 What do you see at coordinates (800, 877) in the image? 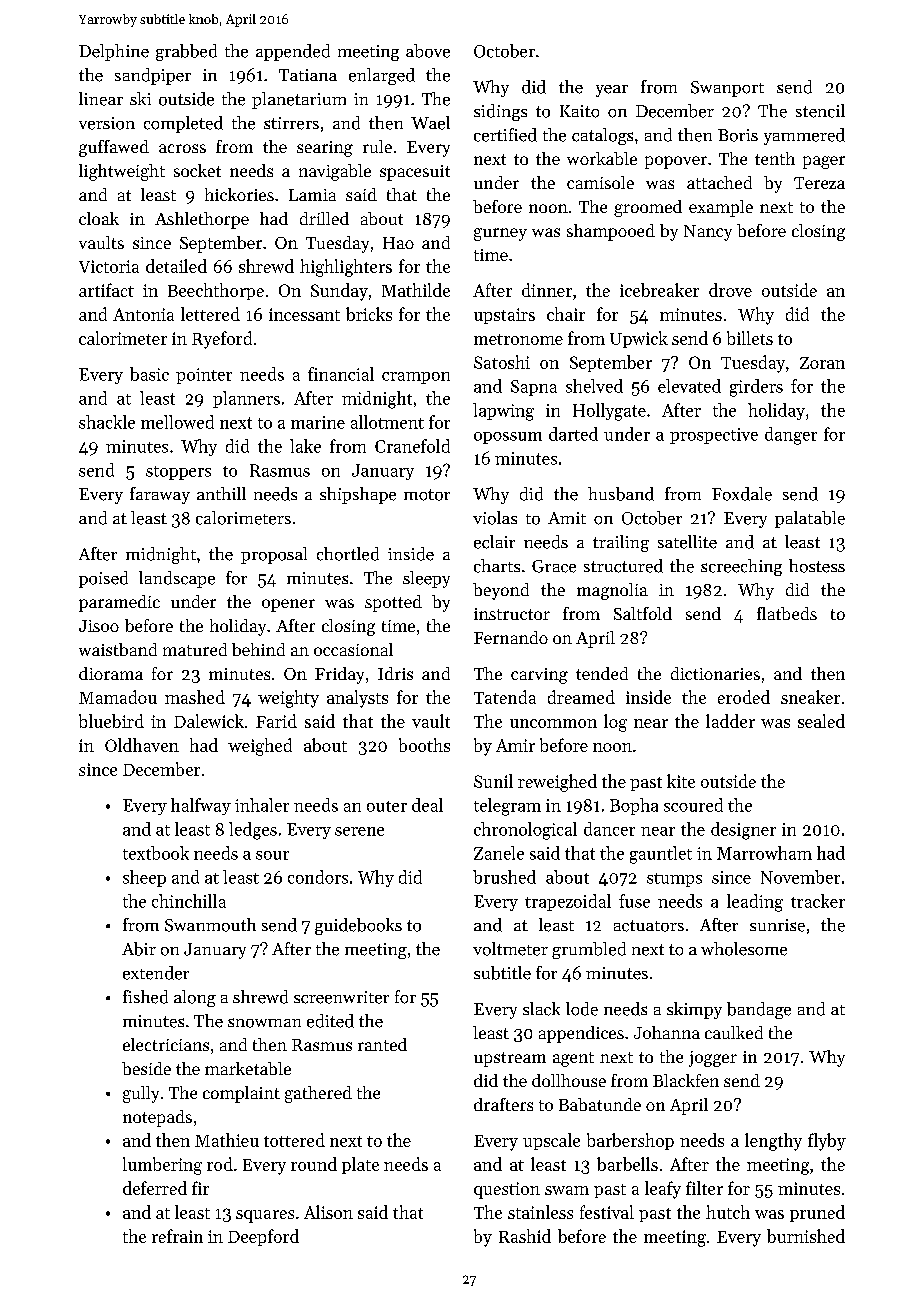
I see `November` at bounding box center [800, 877].
